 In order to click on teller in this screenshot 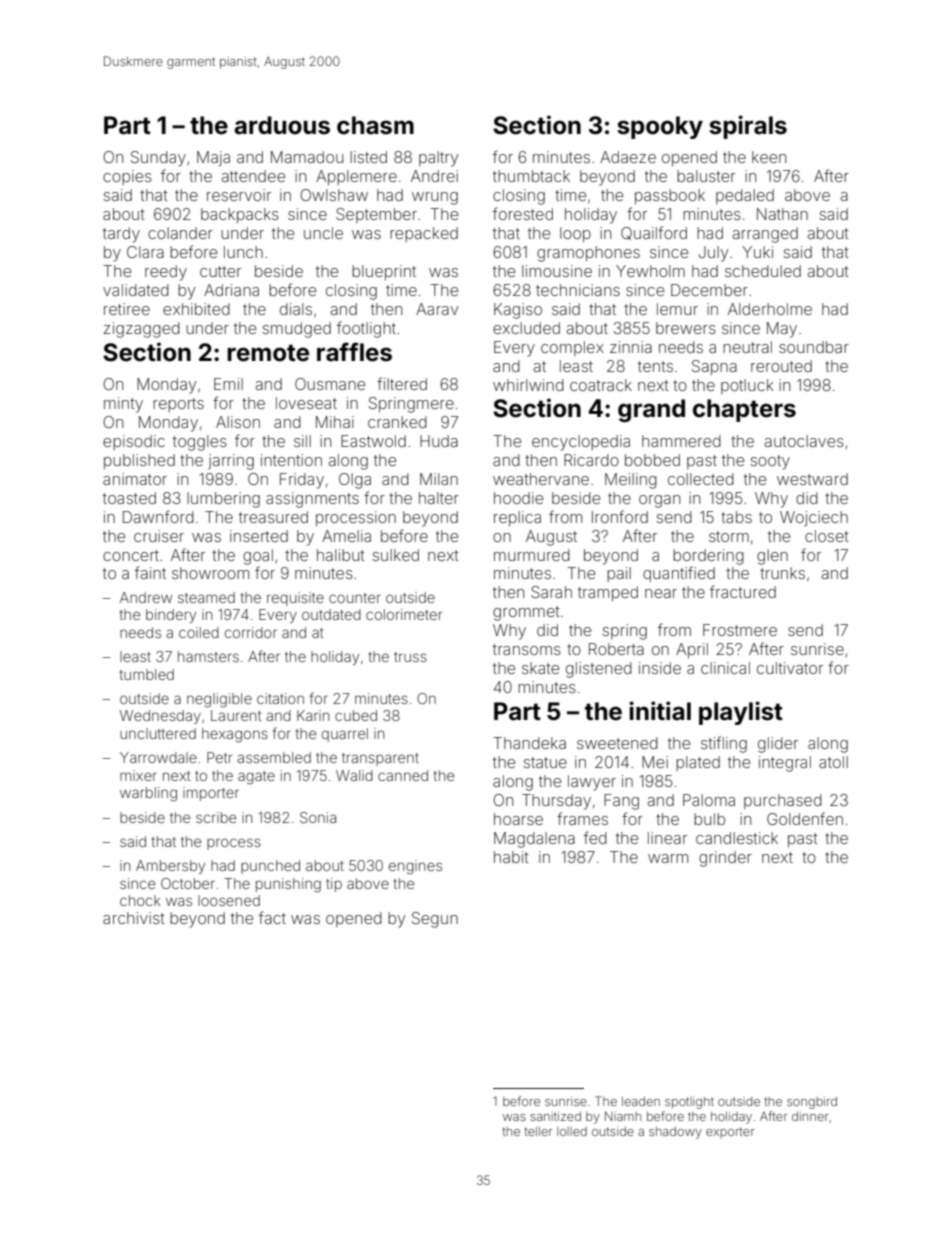, I will do `click(538, 1131)`.
